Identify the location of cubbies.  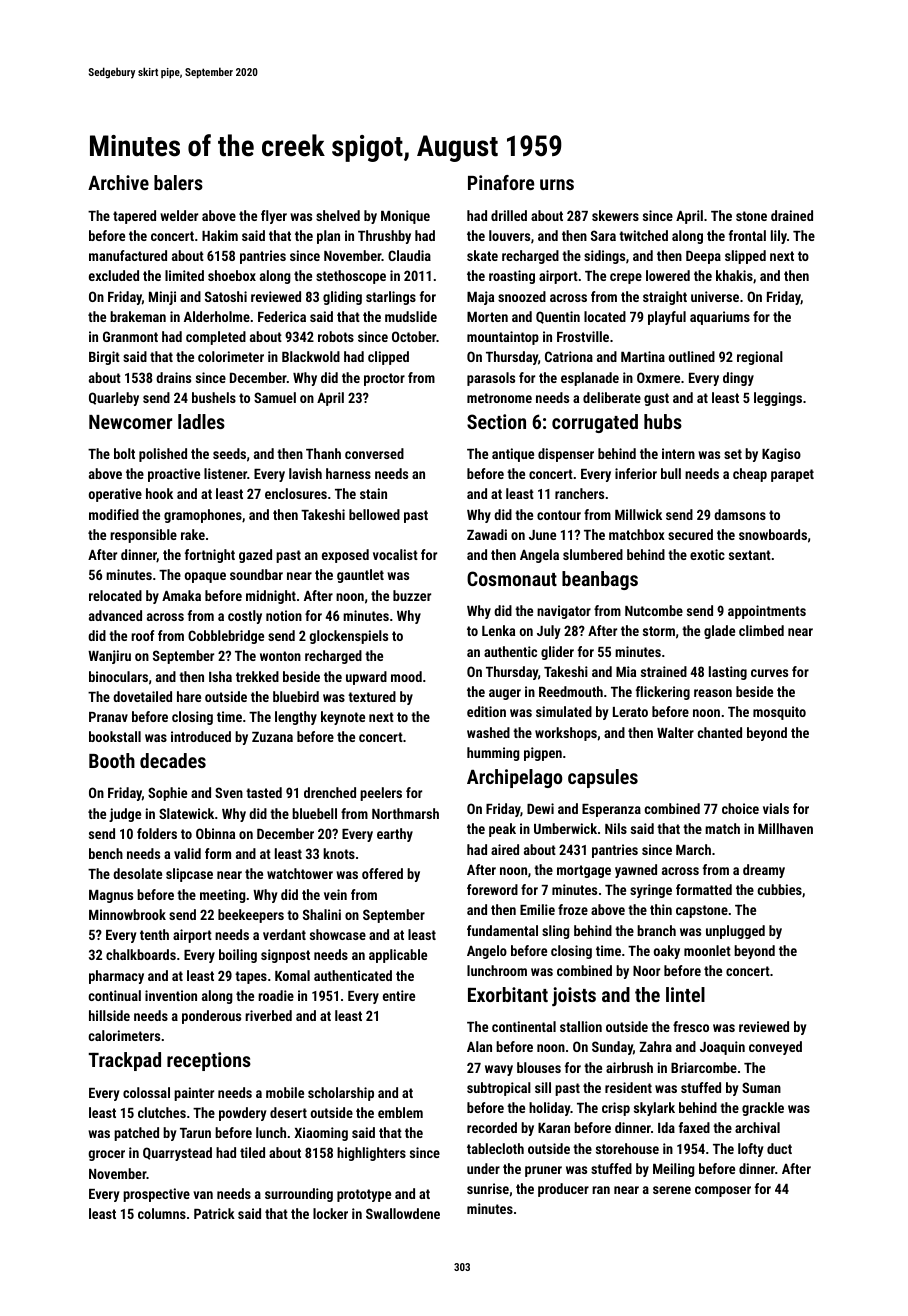
(780, 889).
